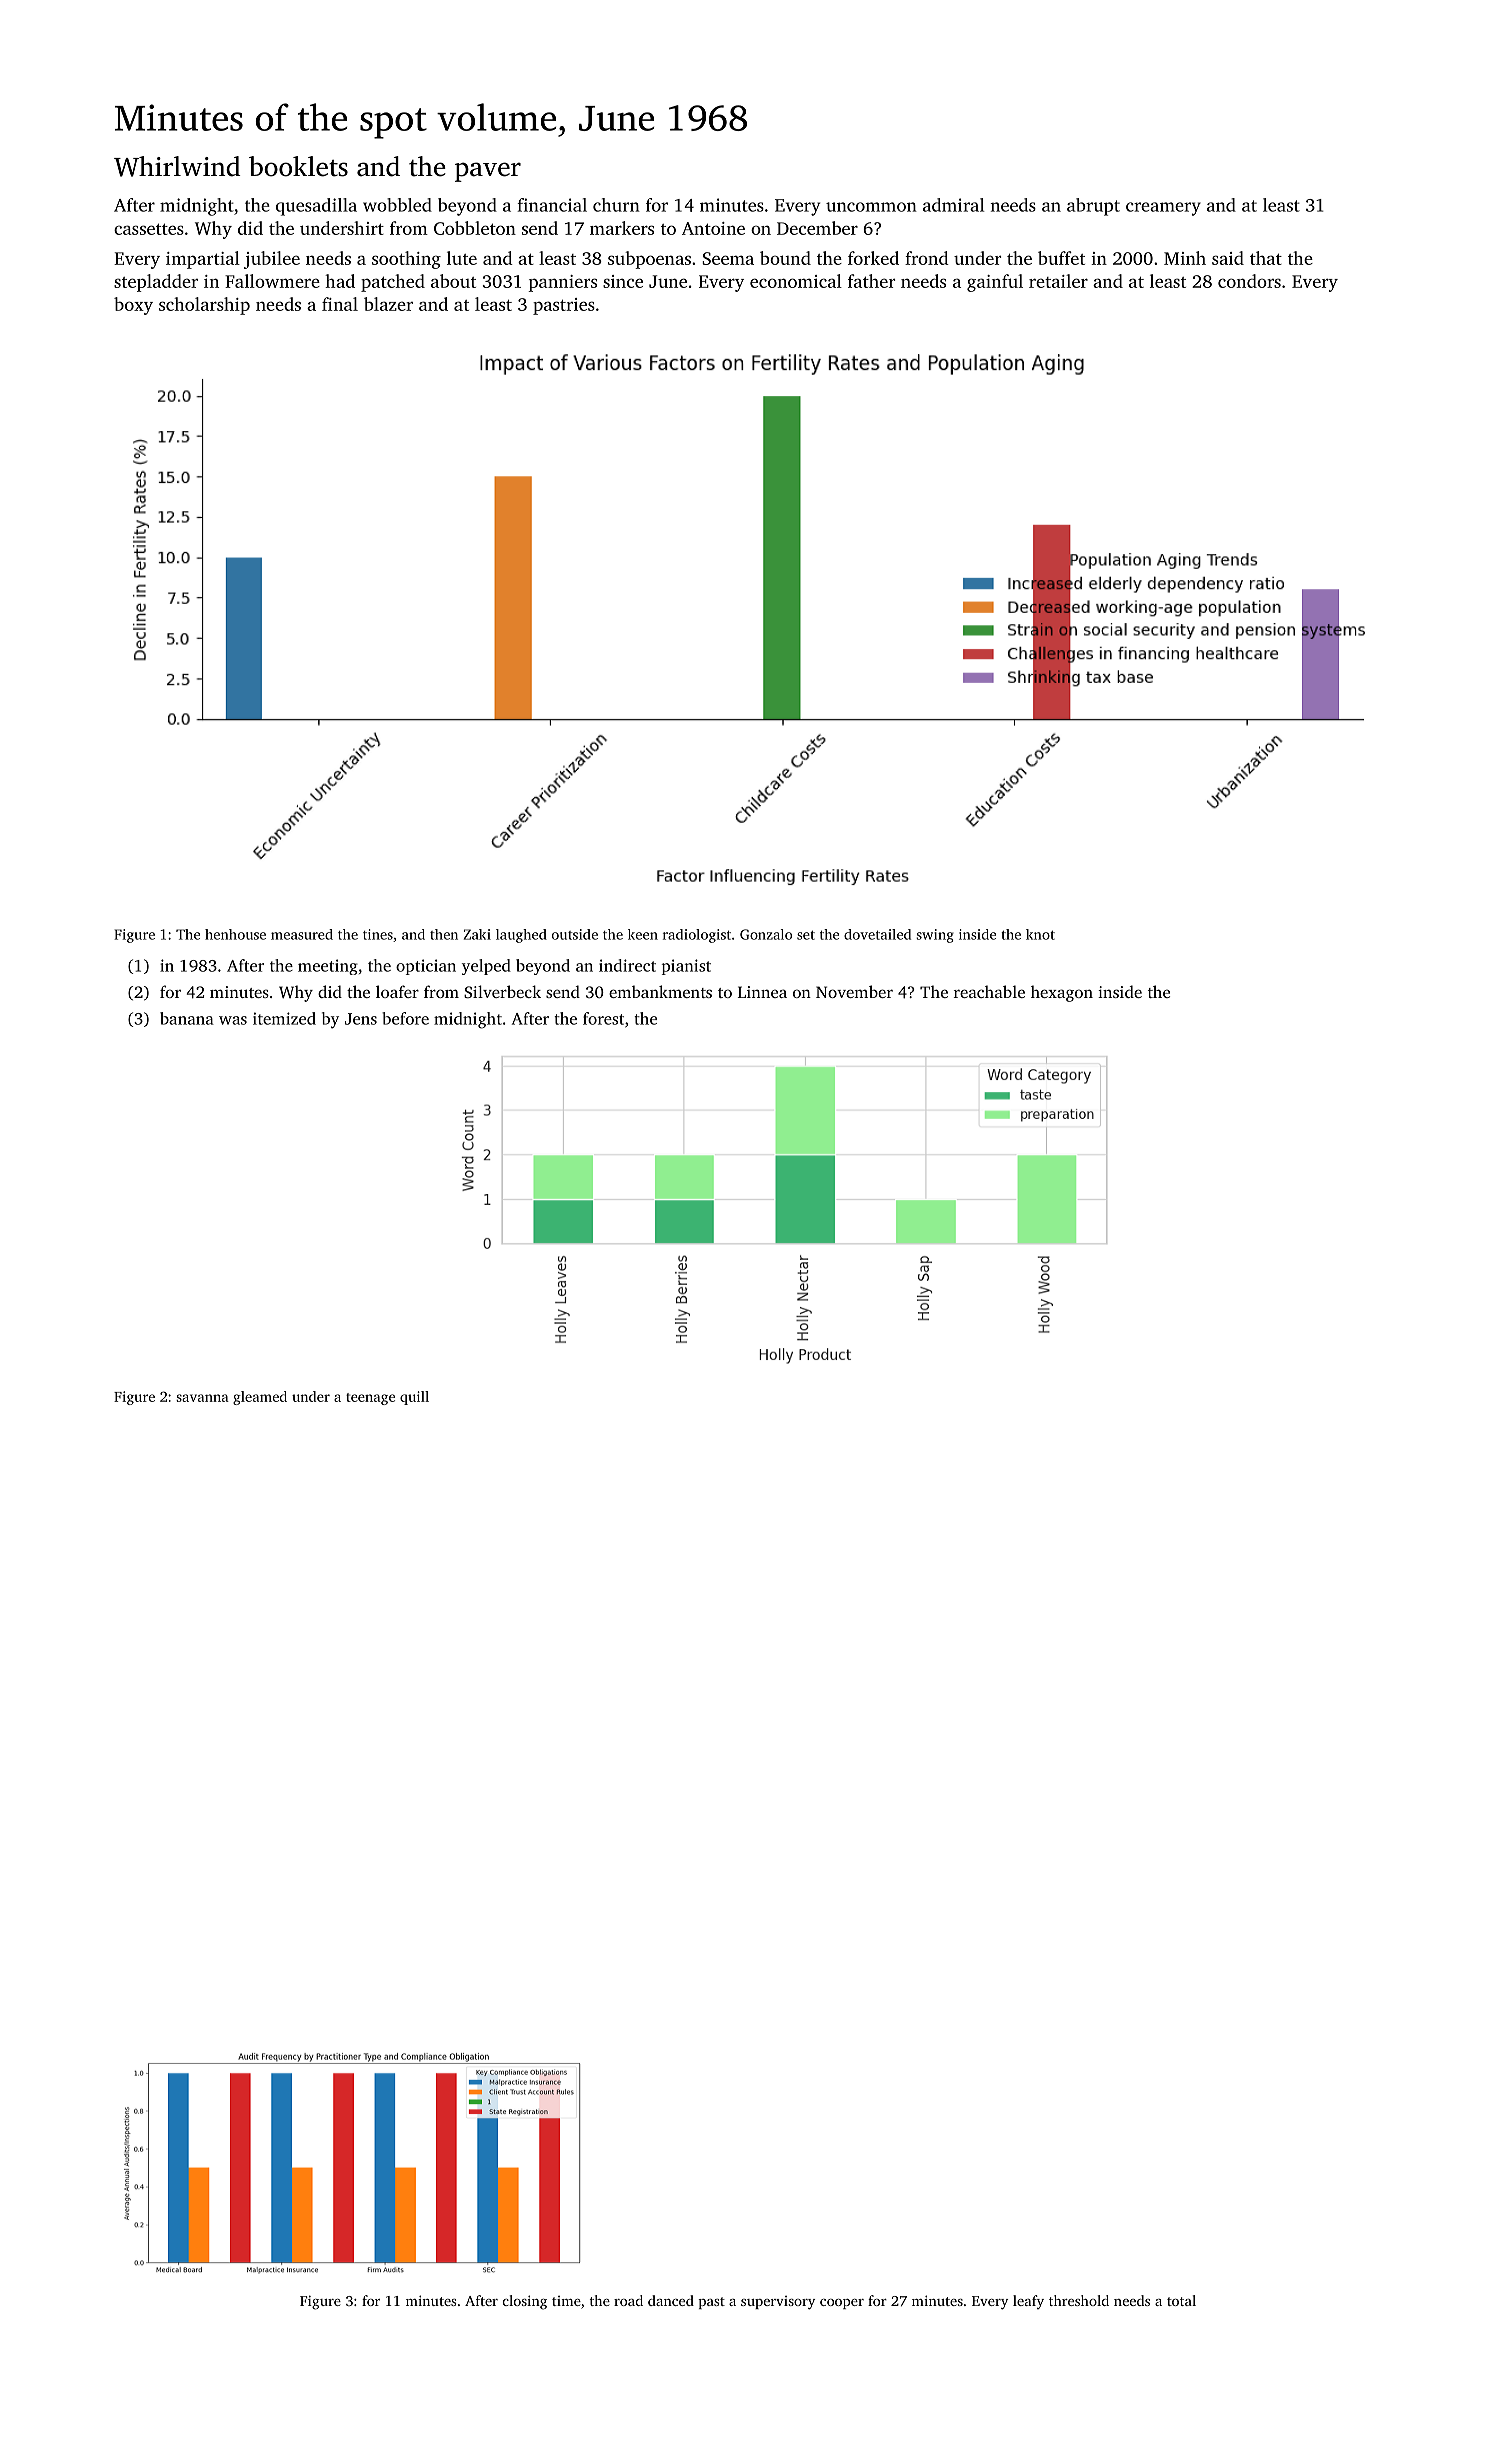 The image size is (1496, 2464). I want to click on teenage, so click(370, 1399).
